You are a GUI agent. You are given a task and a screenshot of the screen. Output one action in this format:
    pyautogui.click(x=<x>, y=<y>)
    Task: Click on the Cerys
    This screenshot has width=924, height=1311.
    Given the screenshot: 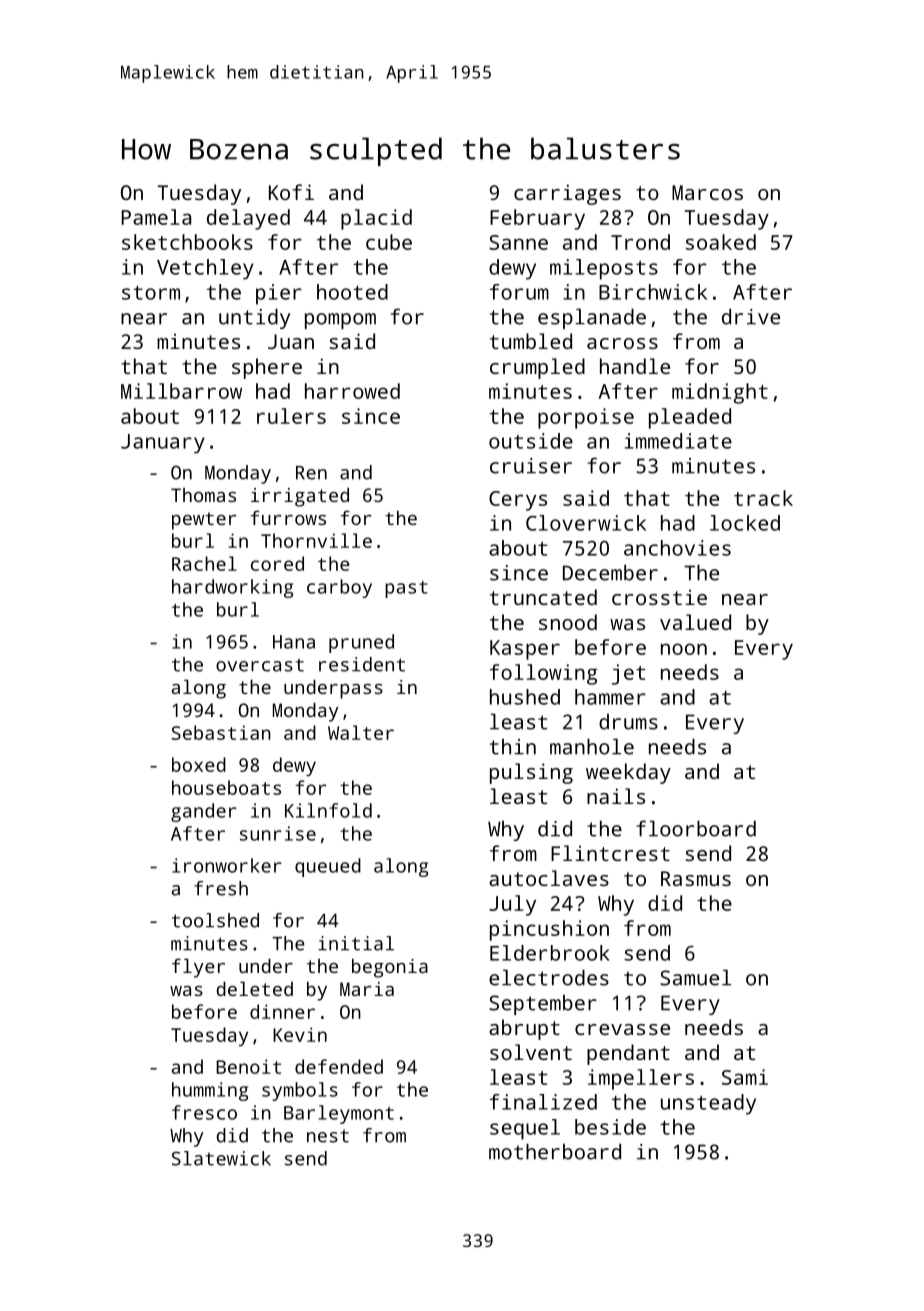 What is the action you would take?
    pyautogui.click(x=518, y=501)
